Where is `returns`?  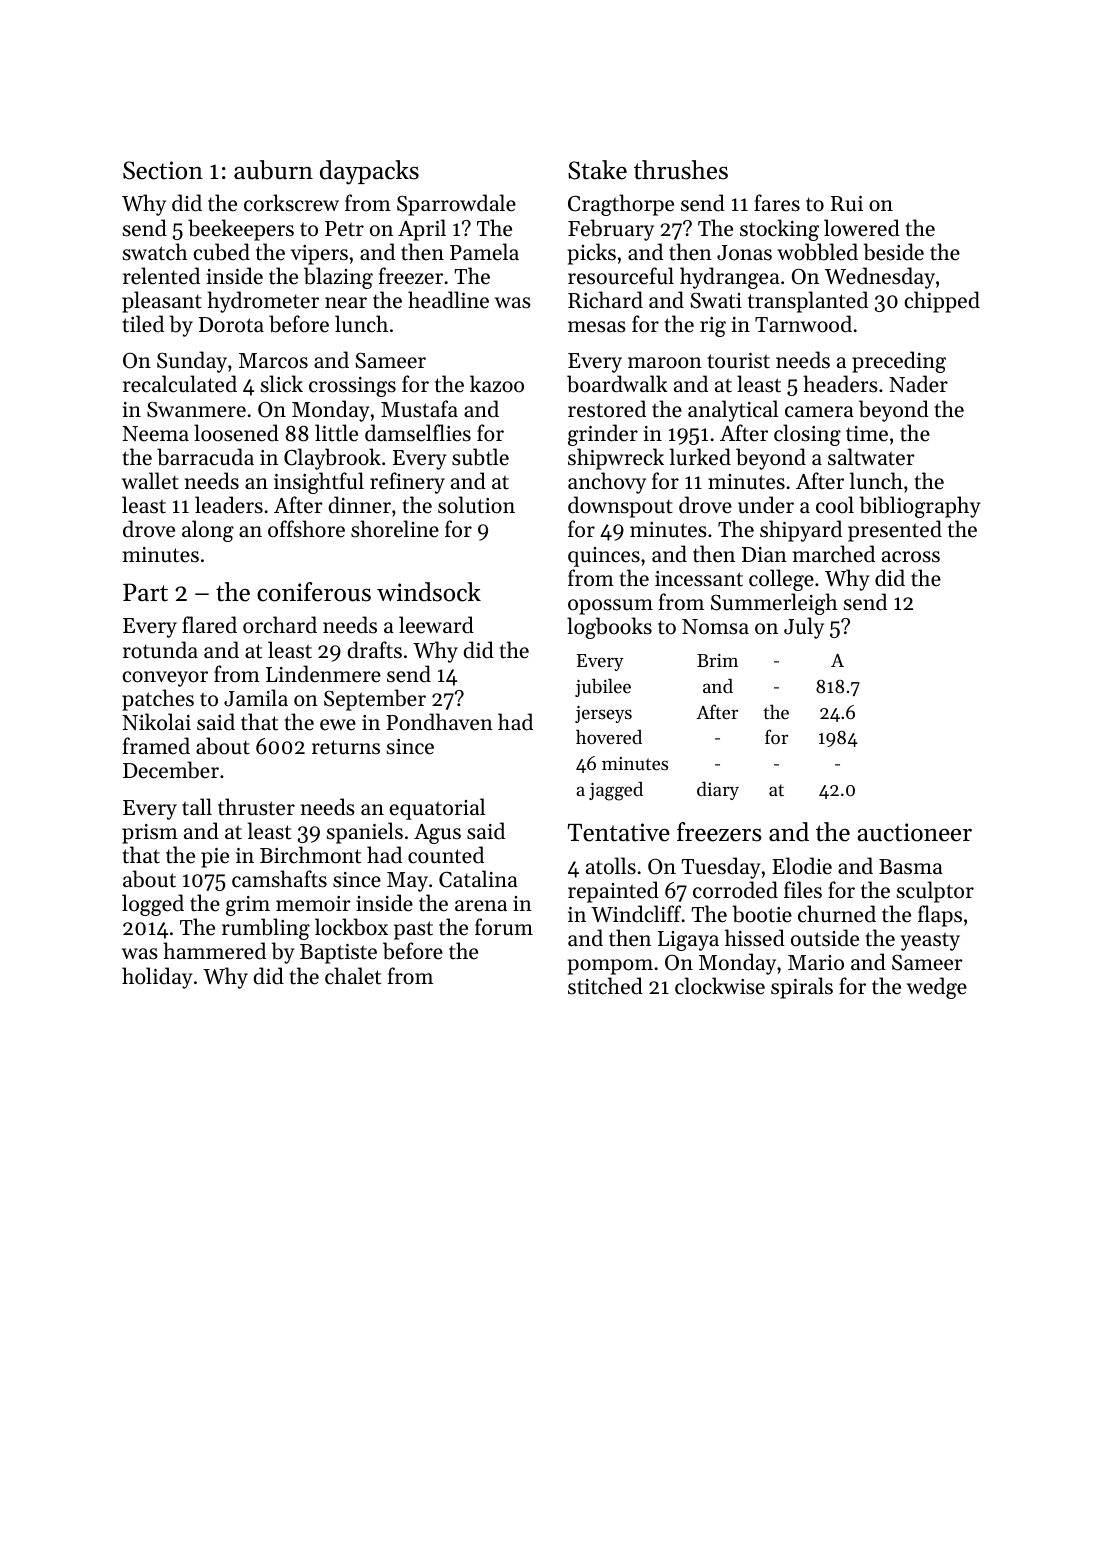
returns is located at coordinates (346, 747).
